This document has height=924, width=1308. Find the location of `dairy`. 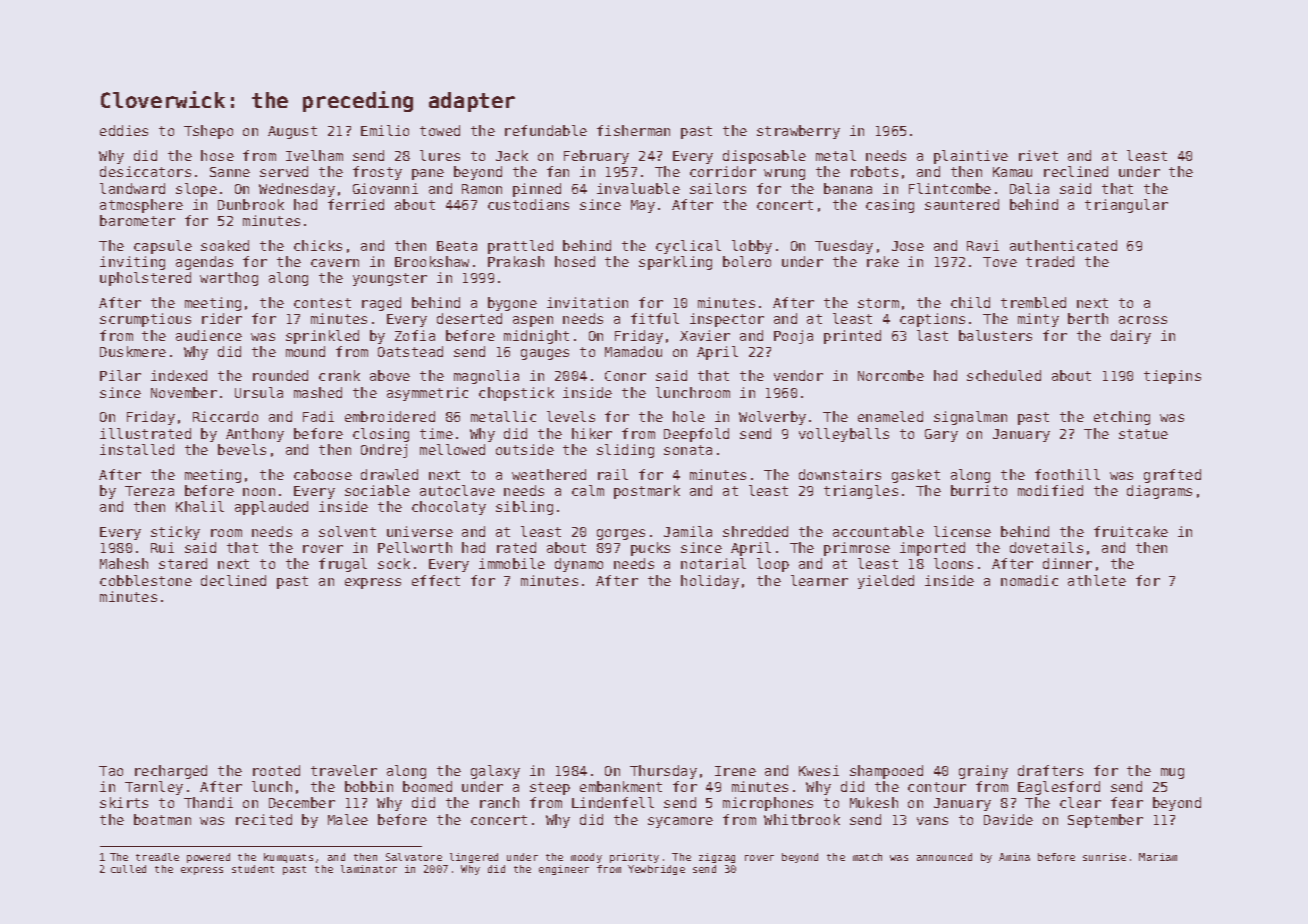

dairy is located at coordinates (1131, 337).
